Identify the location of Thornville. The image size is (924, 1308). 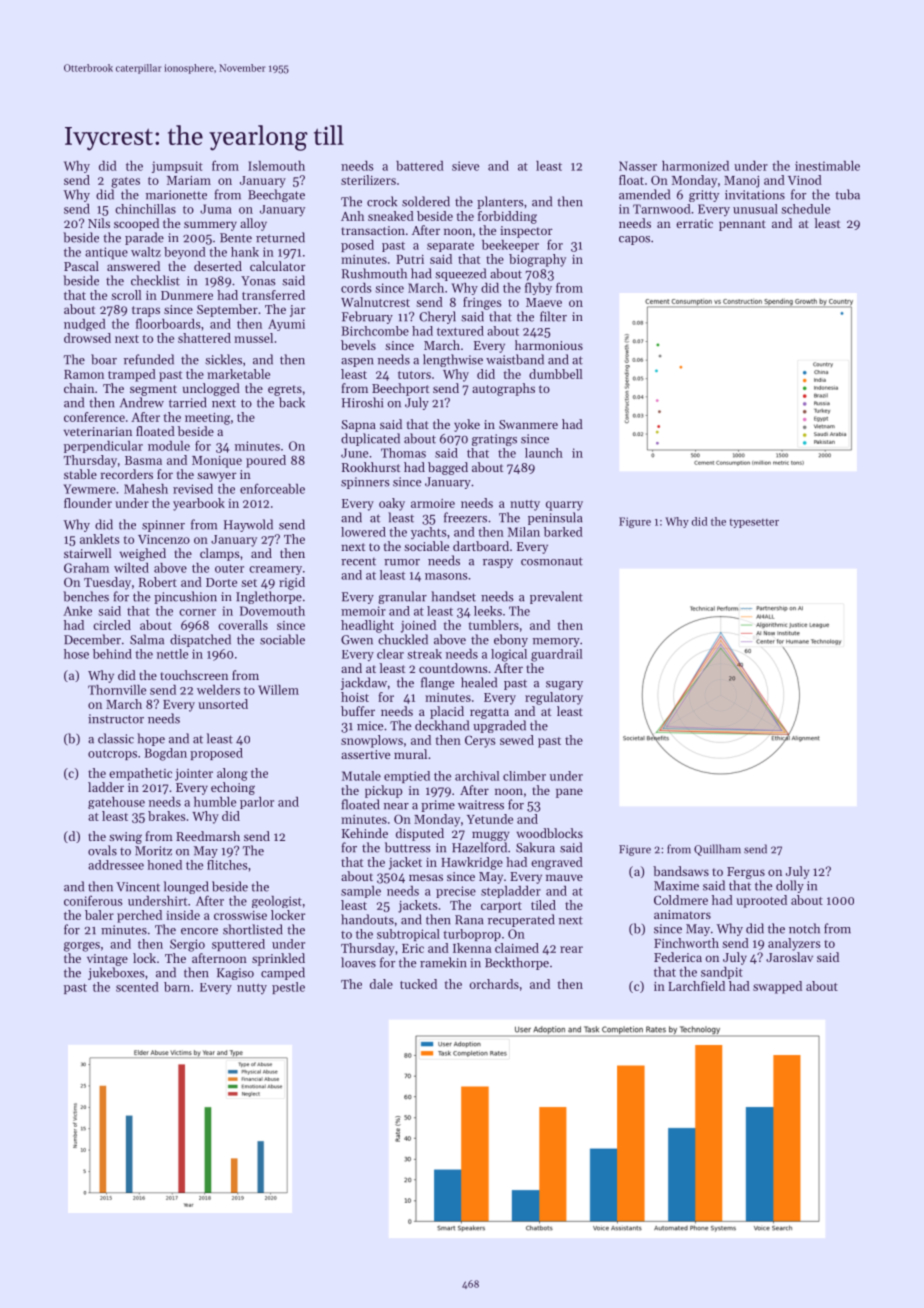
(117, 690).
